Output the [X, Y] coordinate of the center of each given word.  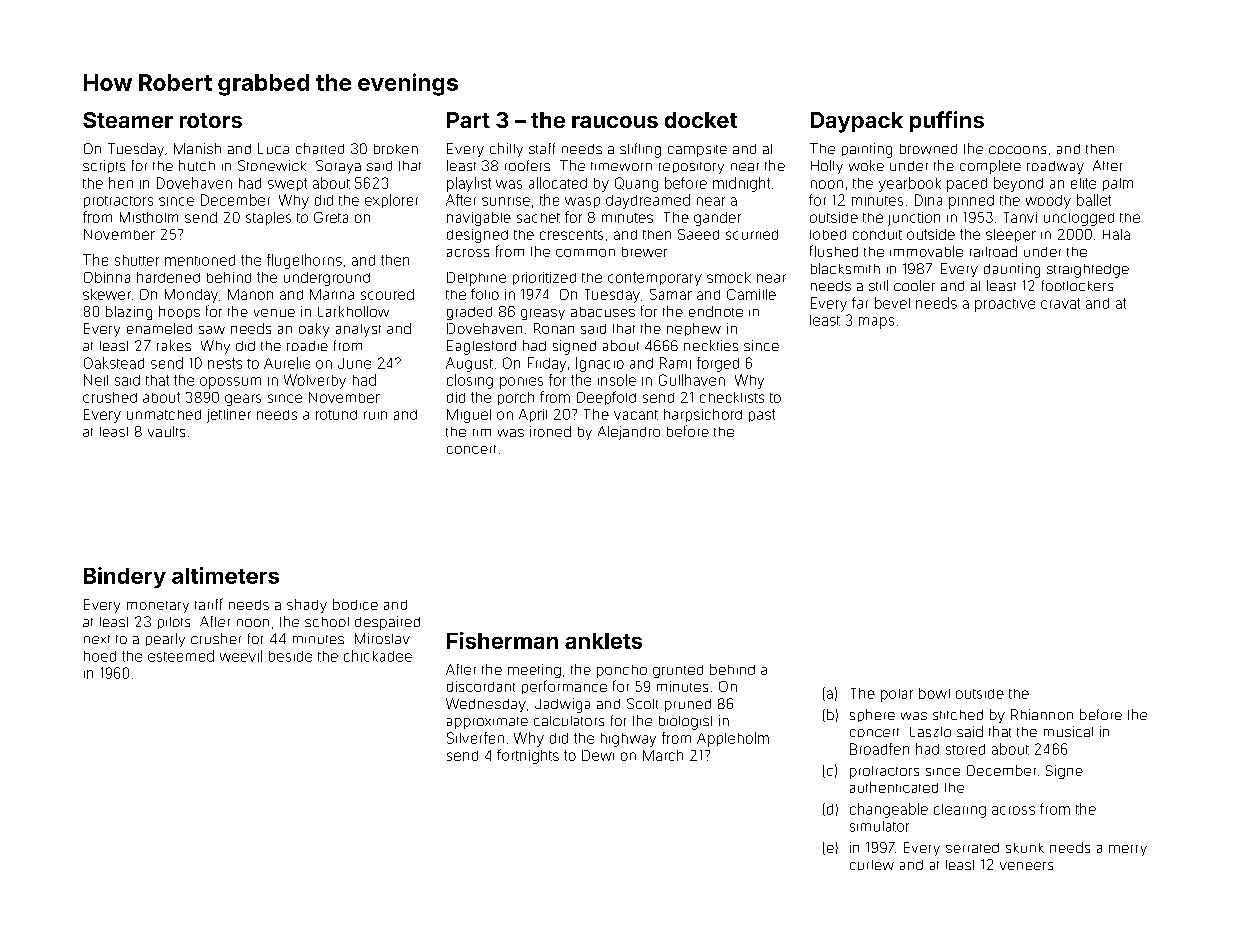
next [97, 639]
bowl [934, 693]
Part [468, 120]
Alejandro [629, 433]
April [533, 415]
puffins [947, 121]
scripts [104, 166]
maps [876, 323]
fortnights [528, 756]
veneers [1026, 866]
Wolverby [315, 381]
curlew [872, 865]
